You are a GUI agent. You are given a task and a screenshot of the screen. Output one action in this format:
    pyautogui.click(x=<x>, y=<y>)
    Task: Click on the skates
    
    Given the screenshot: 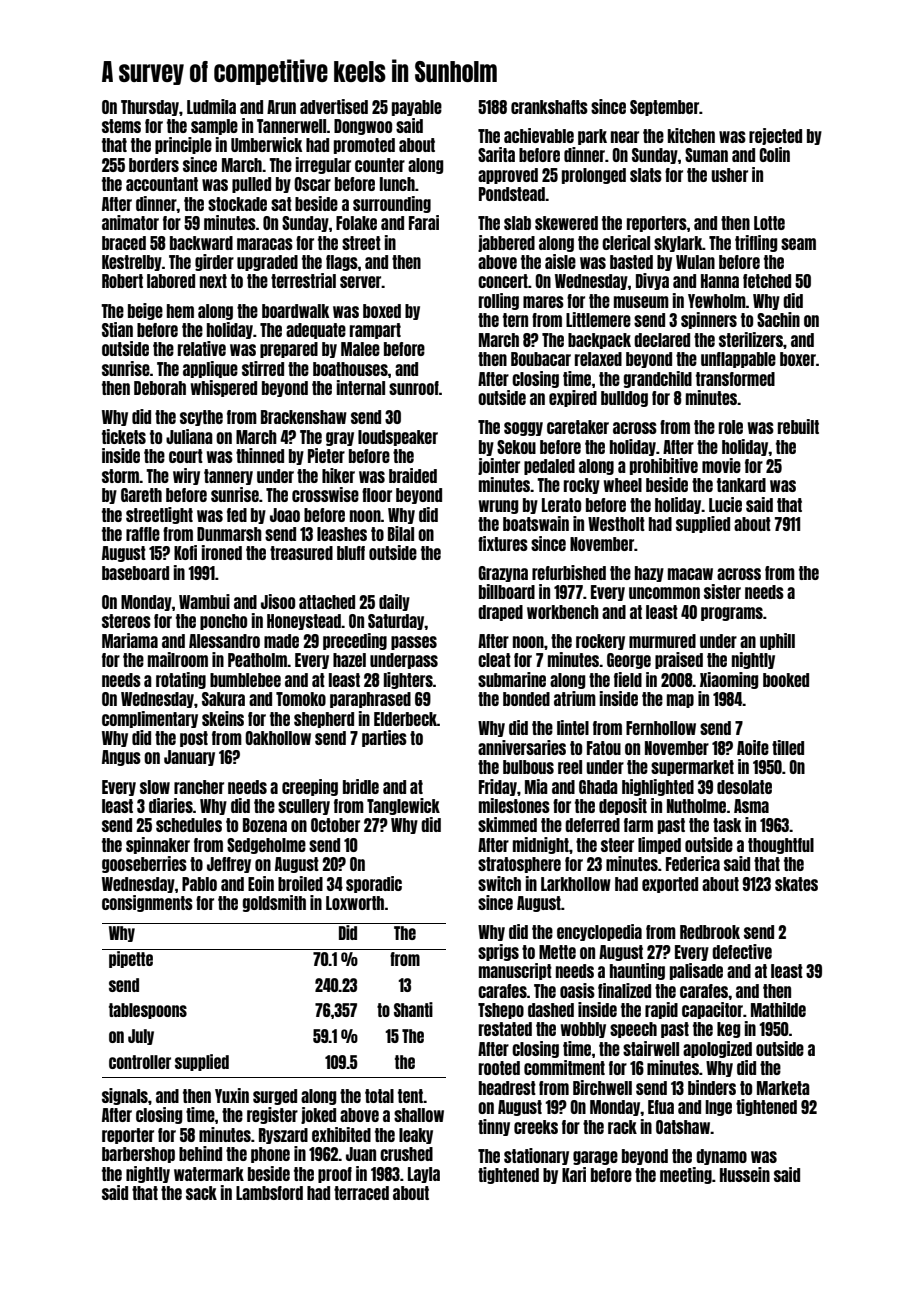 What is the action you would take?
    pyautogui.click(x=796, y=884)
